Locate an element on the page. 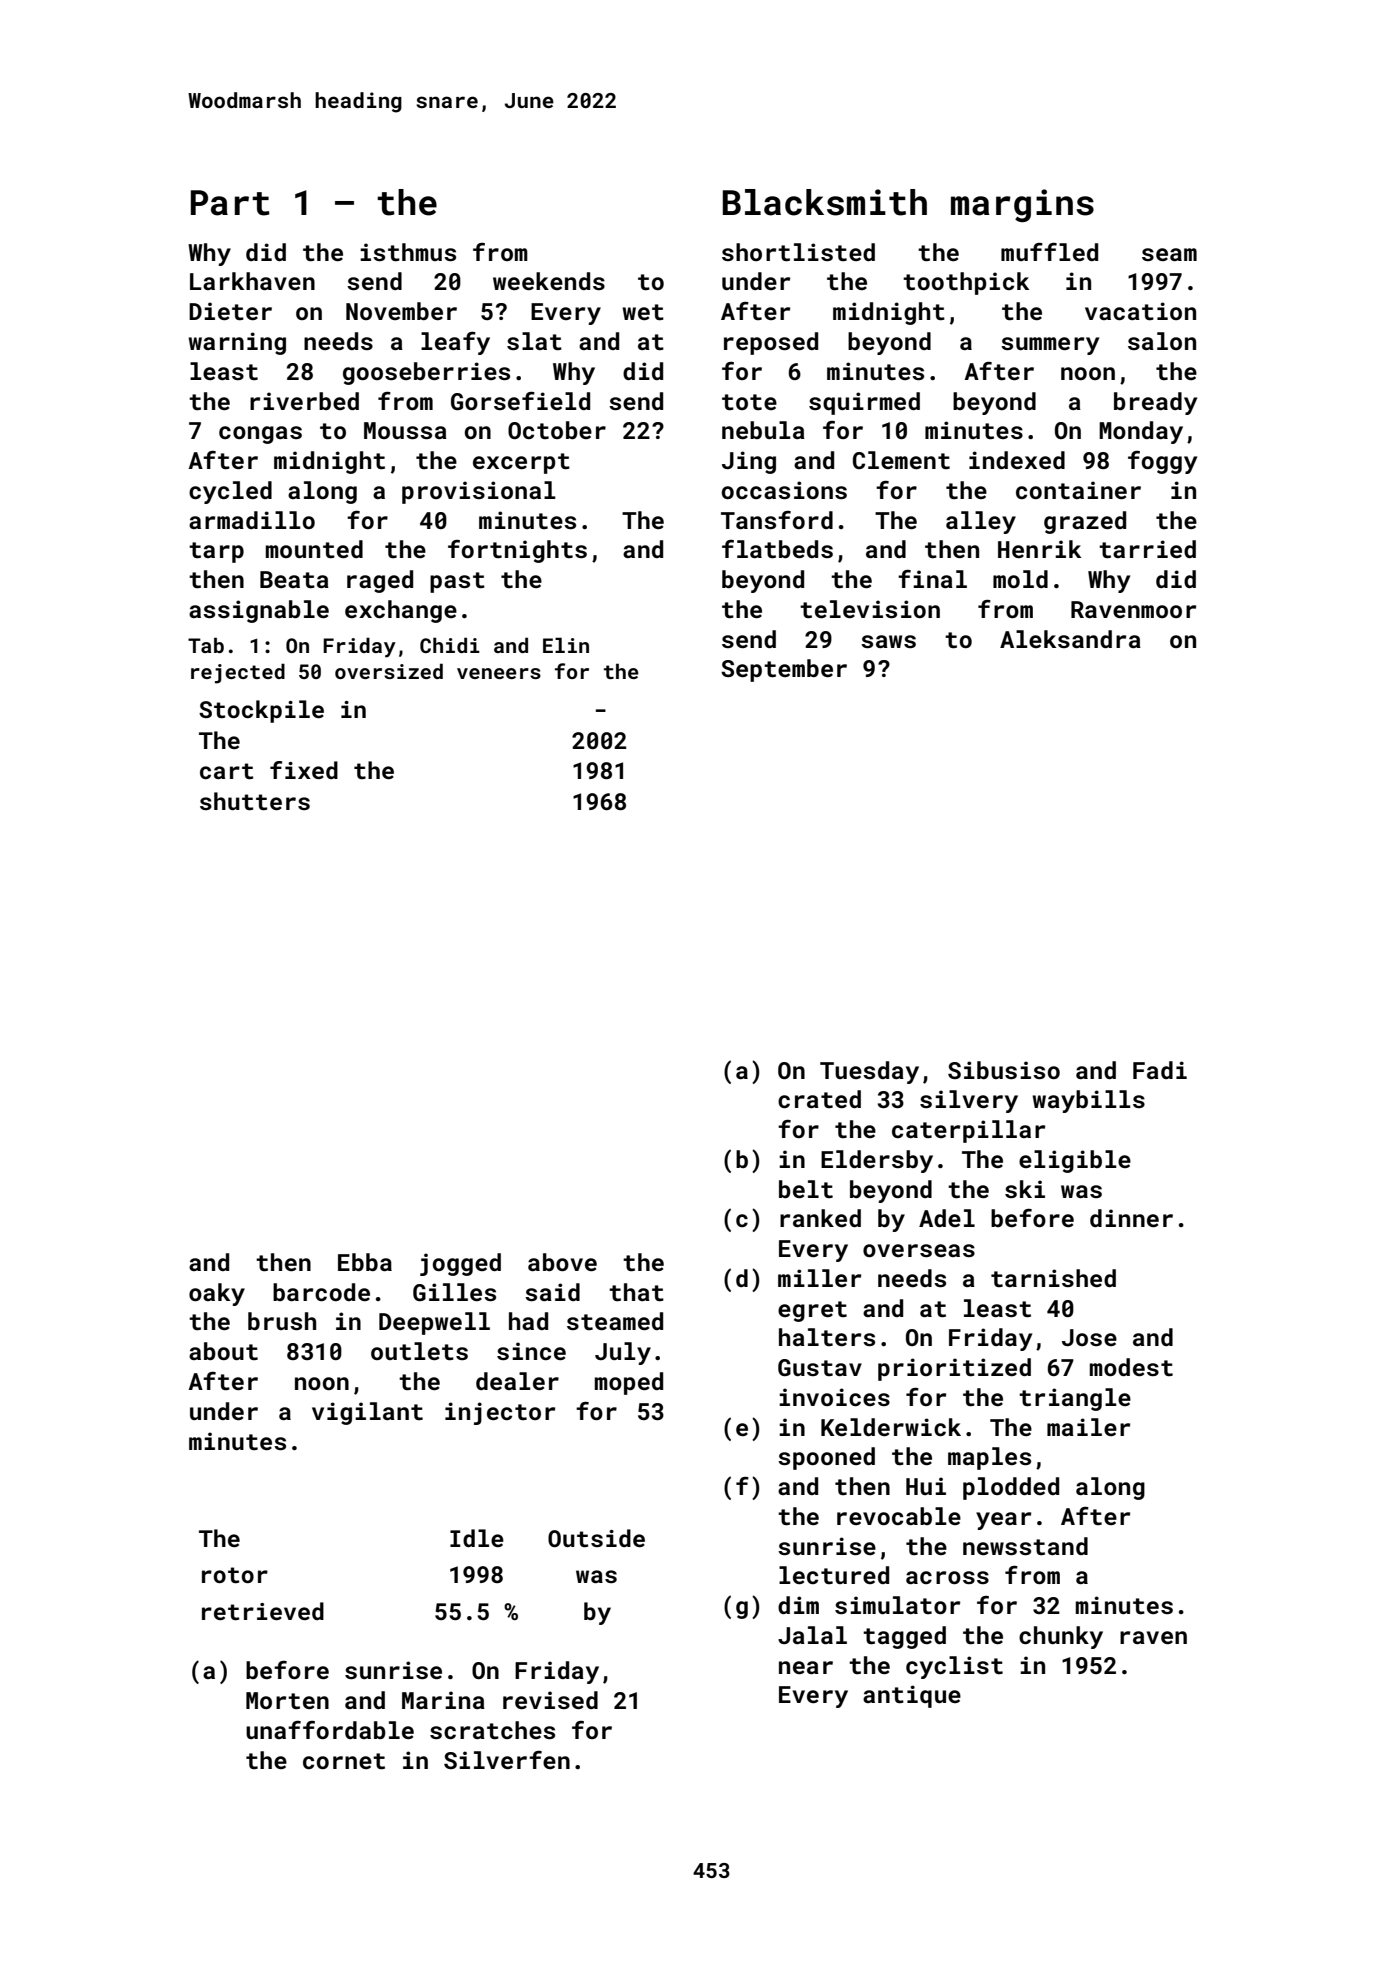 The width and height of the document is (1386, 1969). antique is located at coordinates (912, 1696).
